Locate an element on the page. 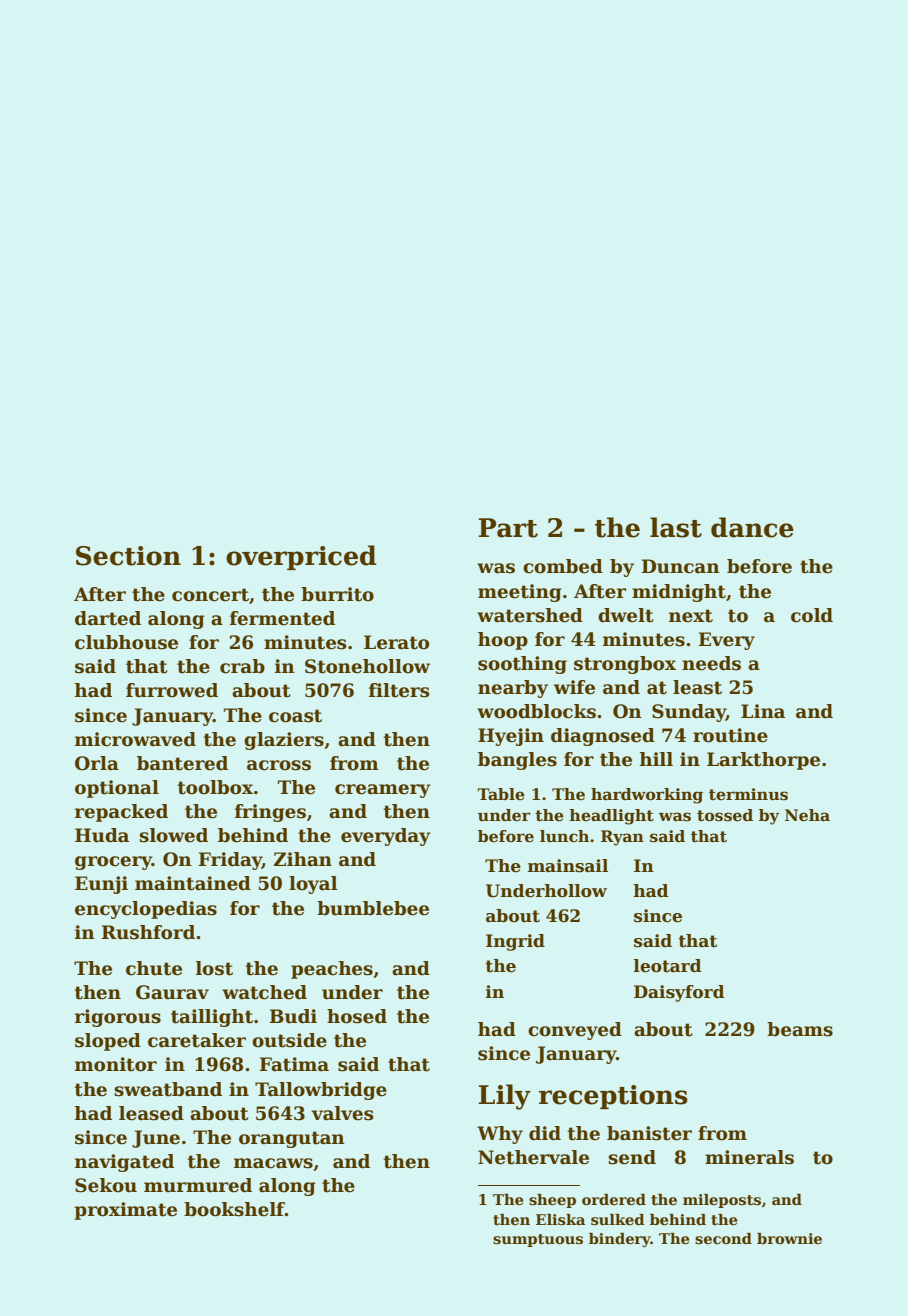 The height and width of the image is (1316, 908). overpriced is located at coordinates (301, 557).
